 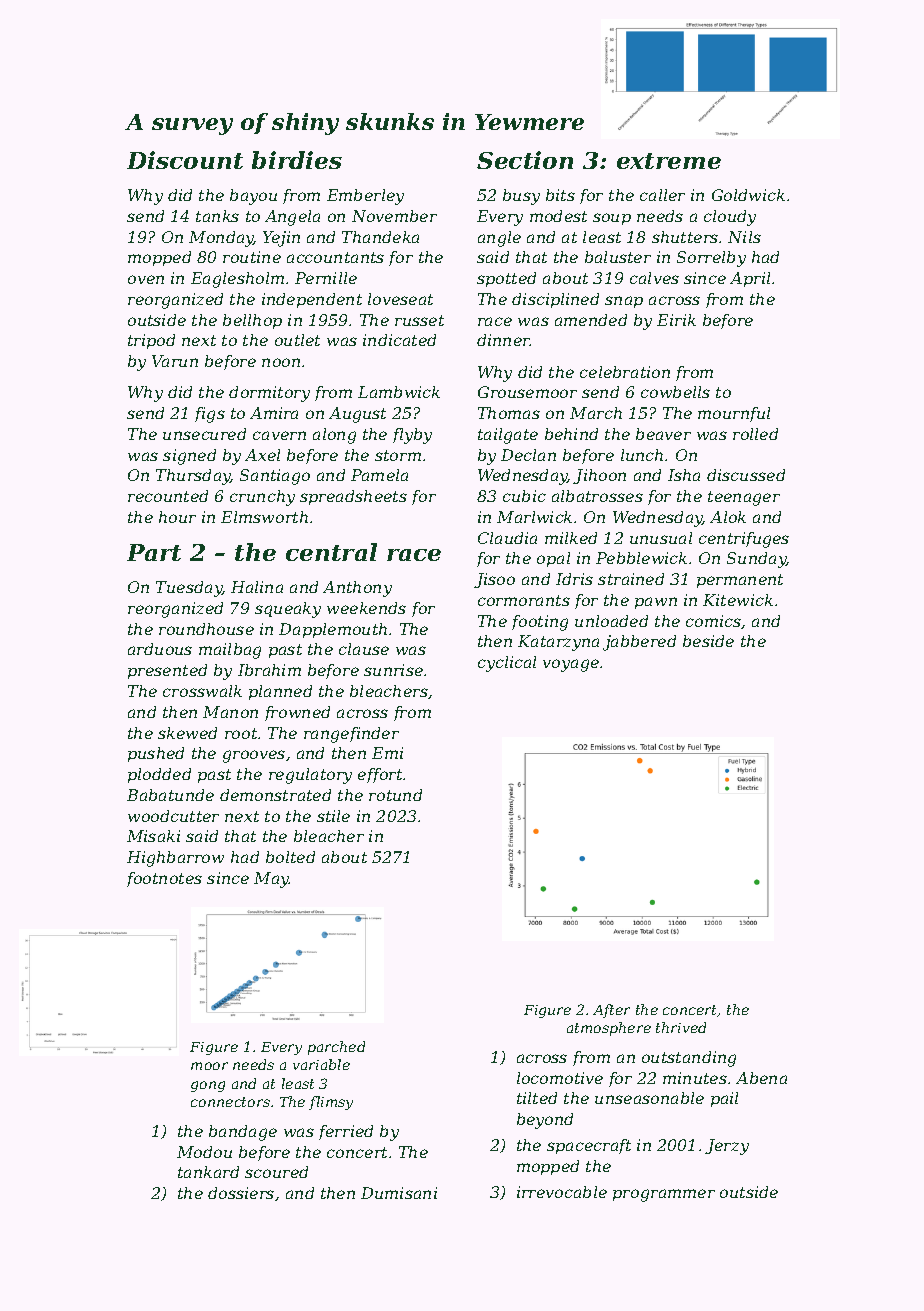 I want to click on rolled, so click(x=755, y=434).
